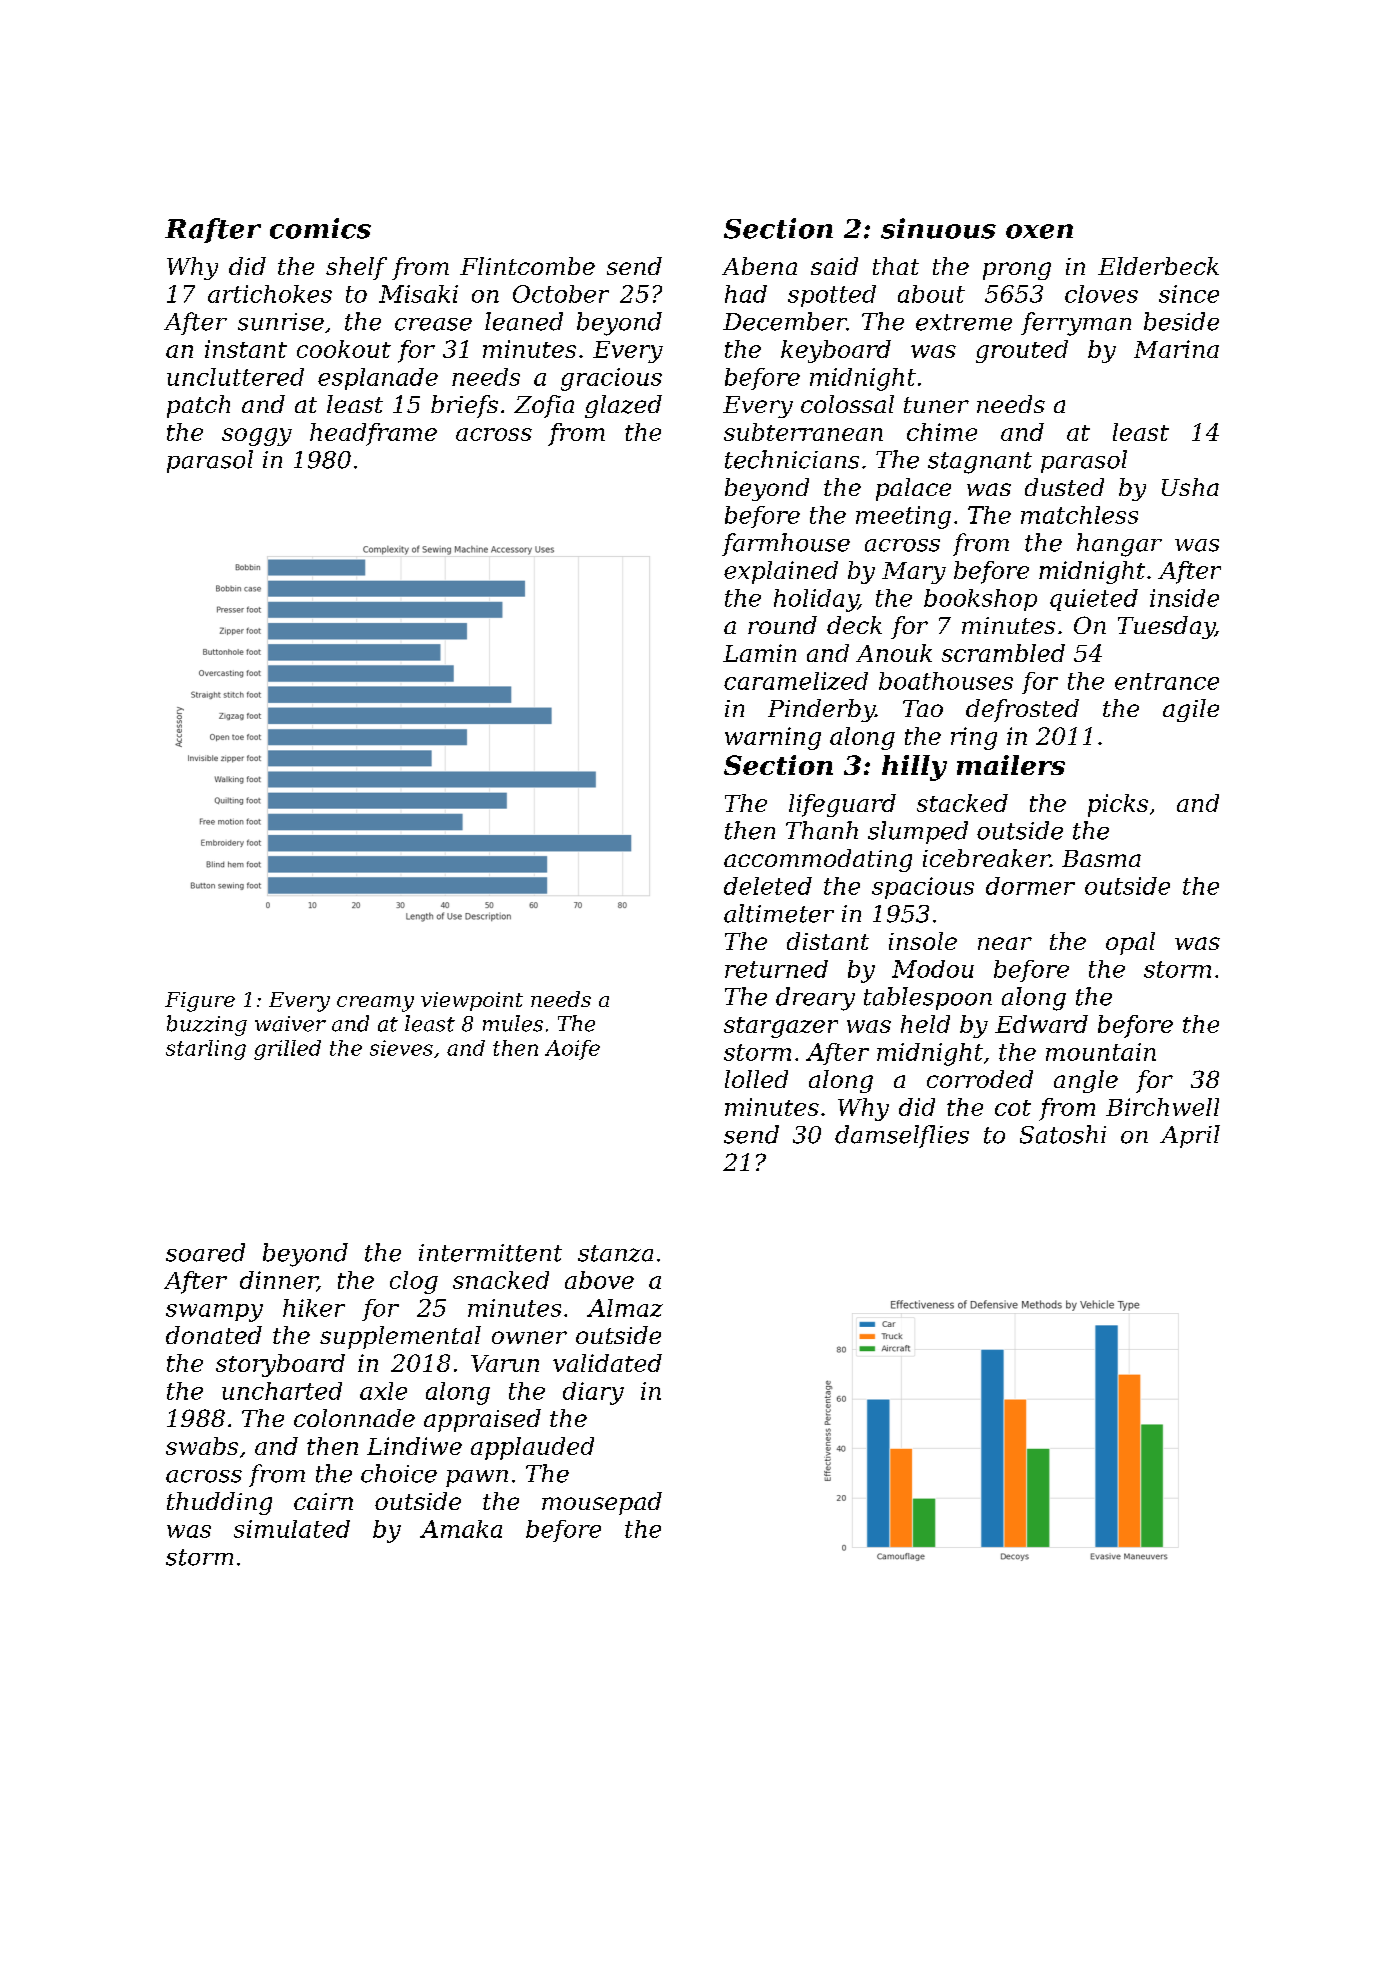 The width and height of the document is (1386, 1969). Describe the element at coordinates (602, 1503) in the document. I see `mousepad` at that location.
